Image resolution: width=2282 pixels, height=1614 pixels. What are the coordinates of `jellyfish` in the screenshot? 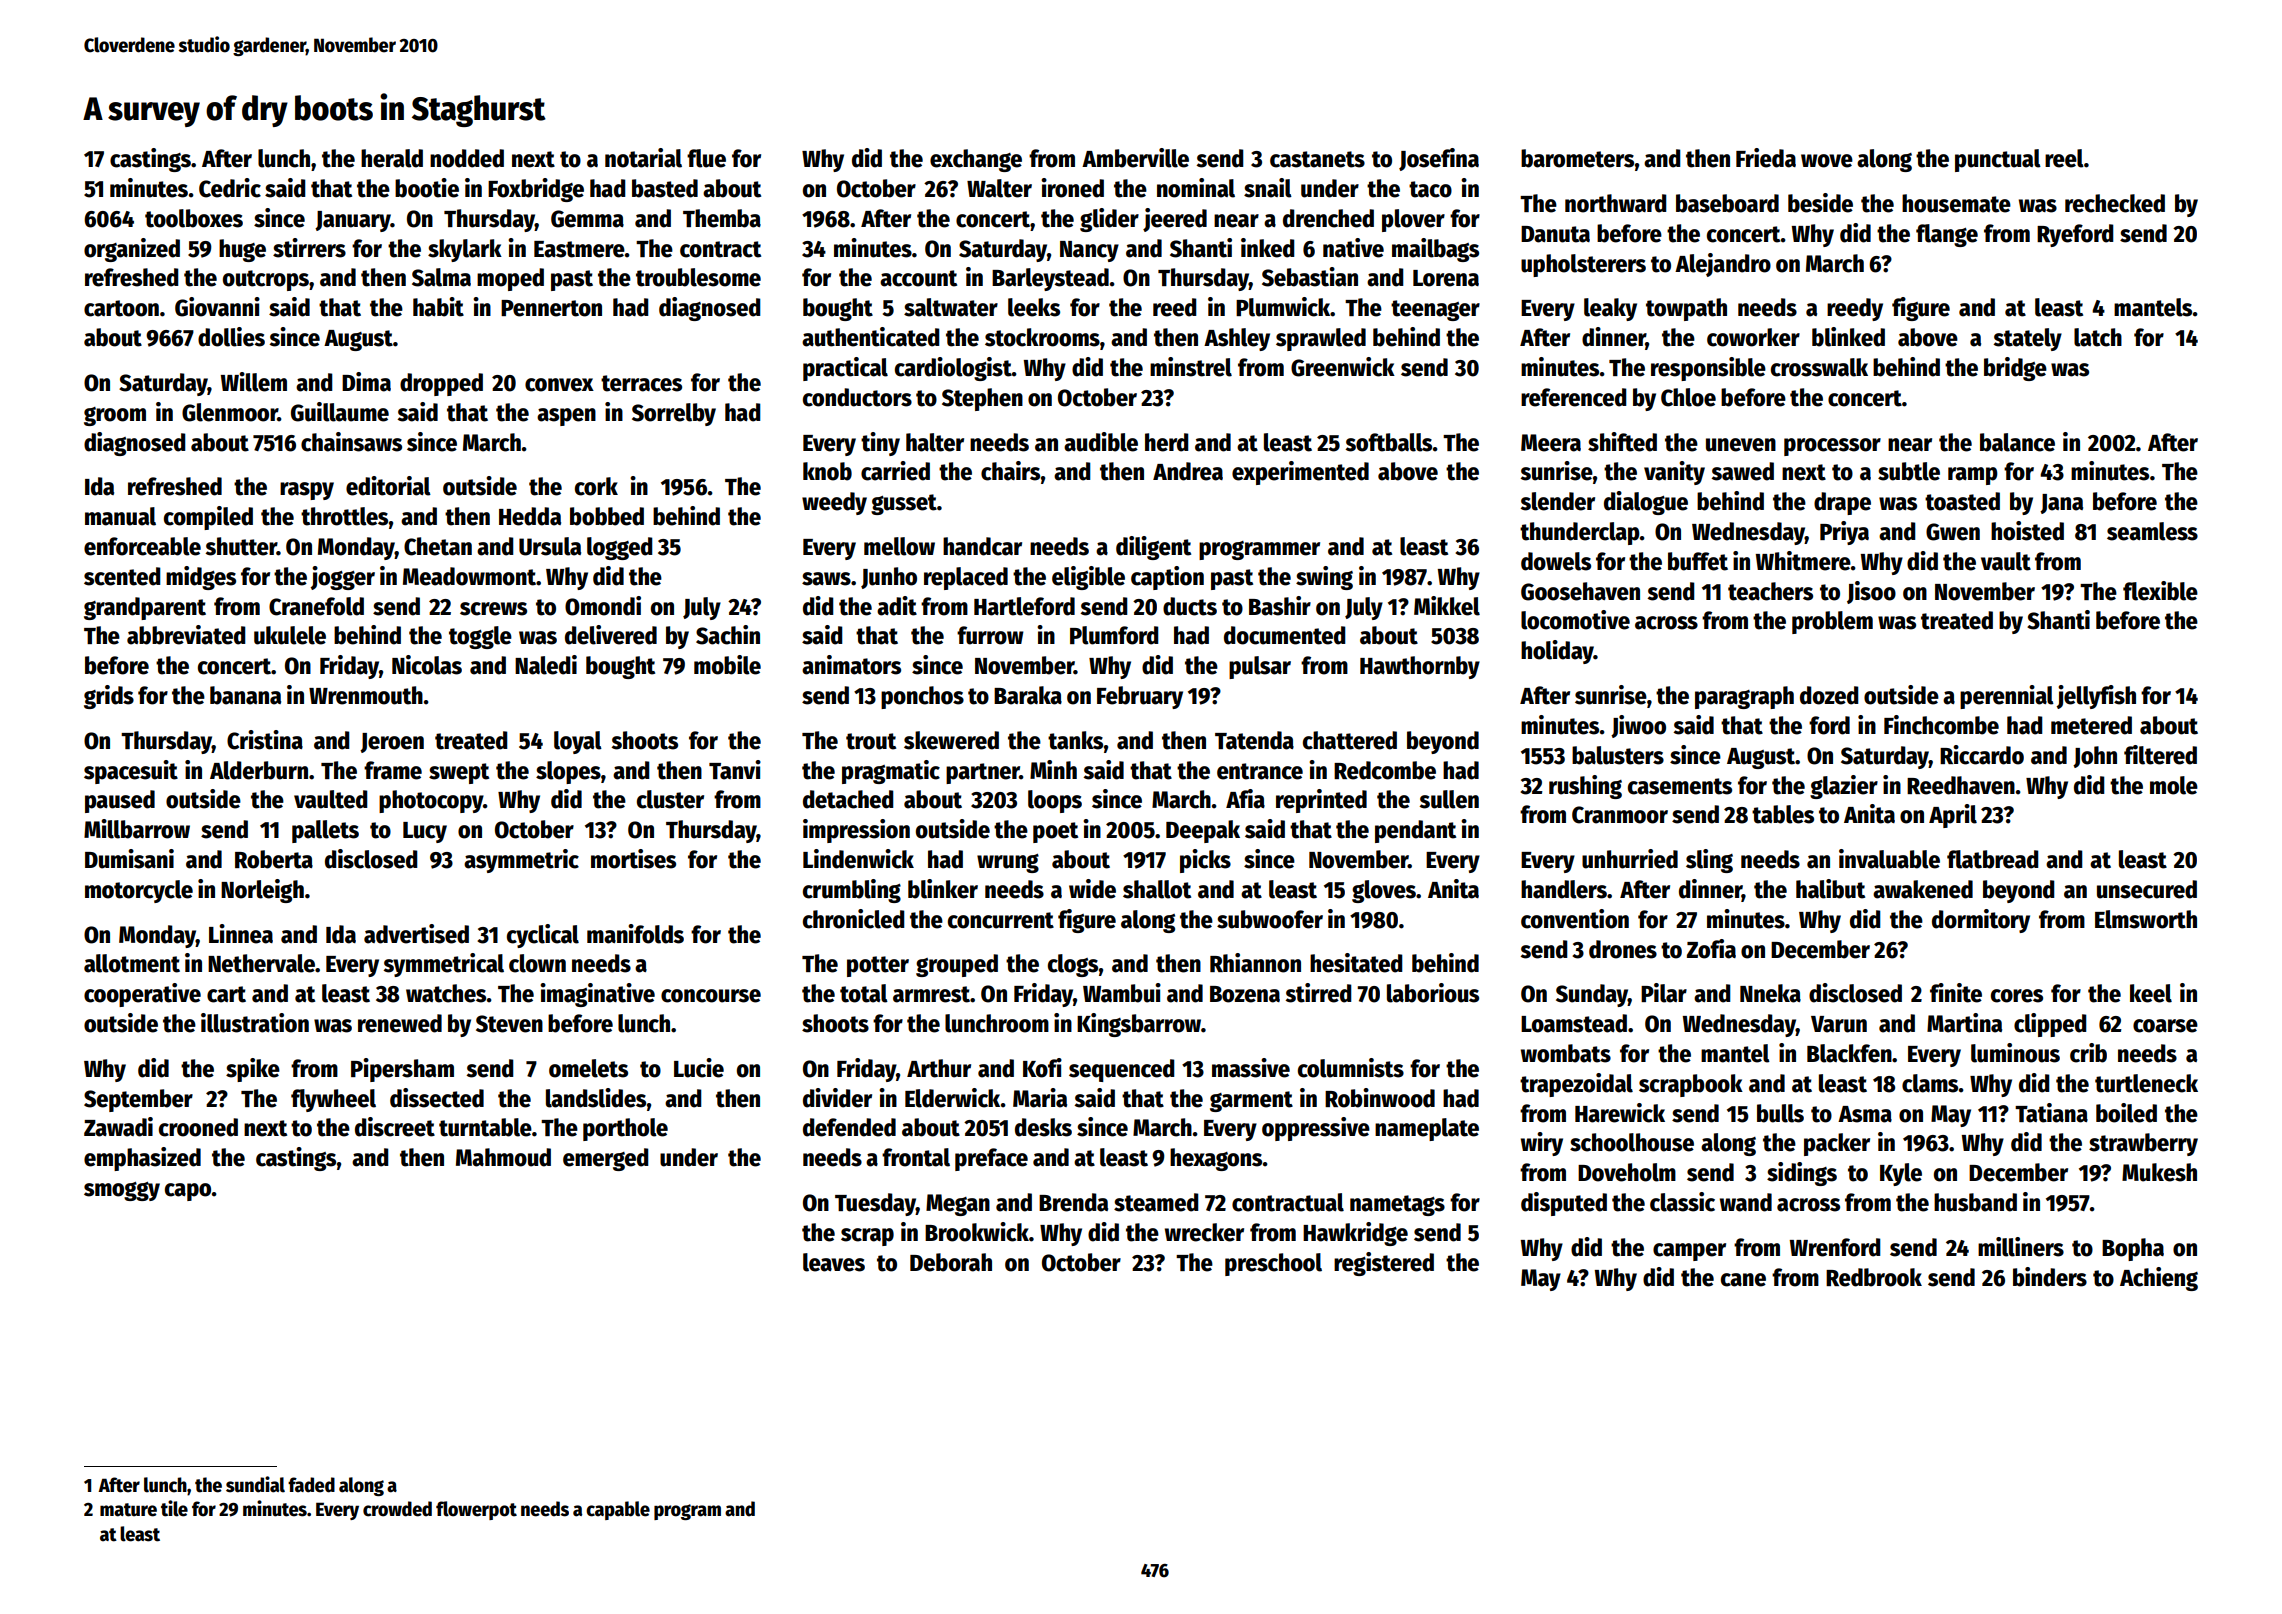 It's located at (2096, 697).
